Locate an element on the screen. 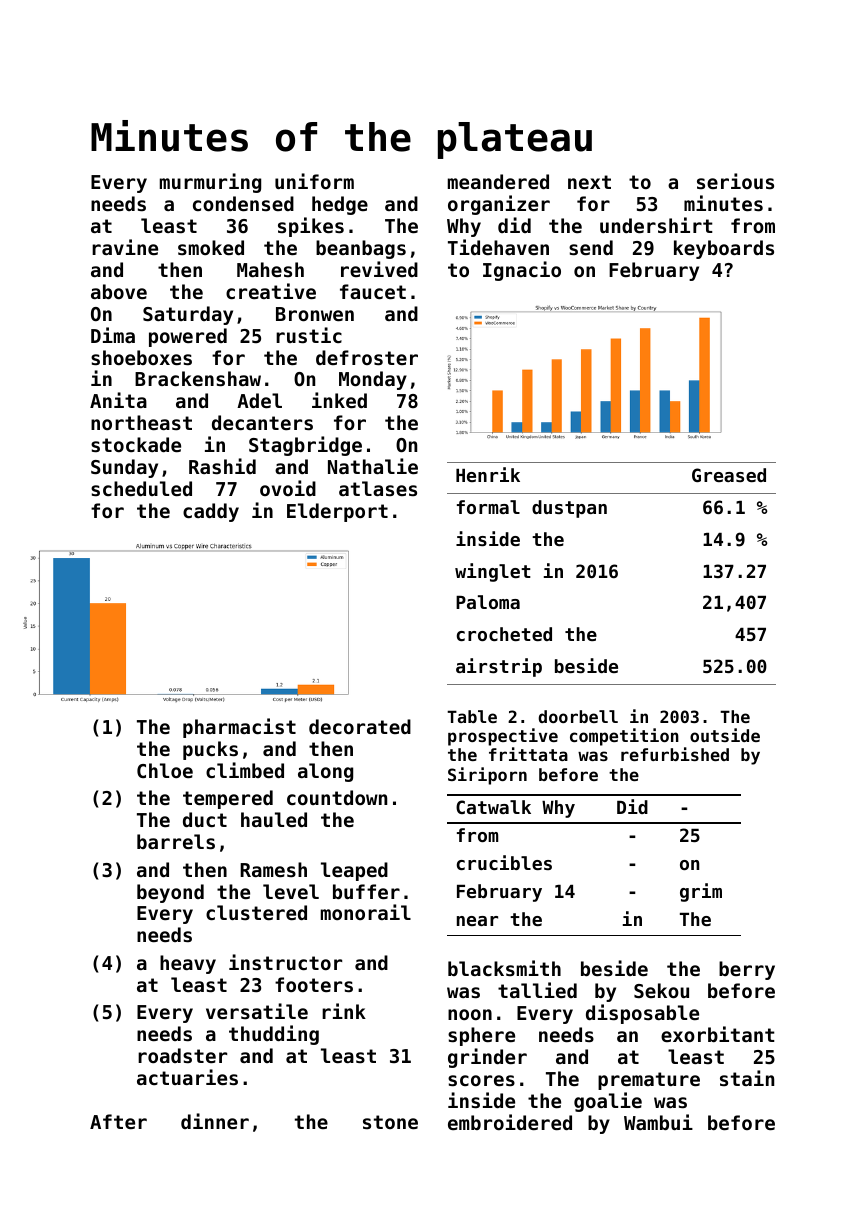 This screenshot has height=1229, width=866. stockade is located at coordinates (136, 444).
